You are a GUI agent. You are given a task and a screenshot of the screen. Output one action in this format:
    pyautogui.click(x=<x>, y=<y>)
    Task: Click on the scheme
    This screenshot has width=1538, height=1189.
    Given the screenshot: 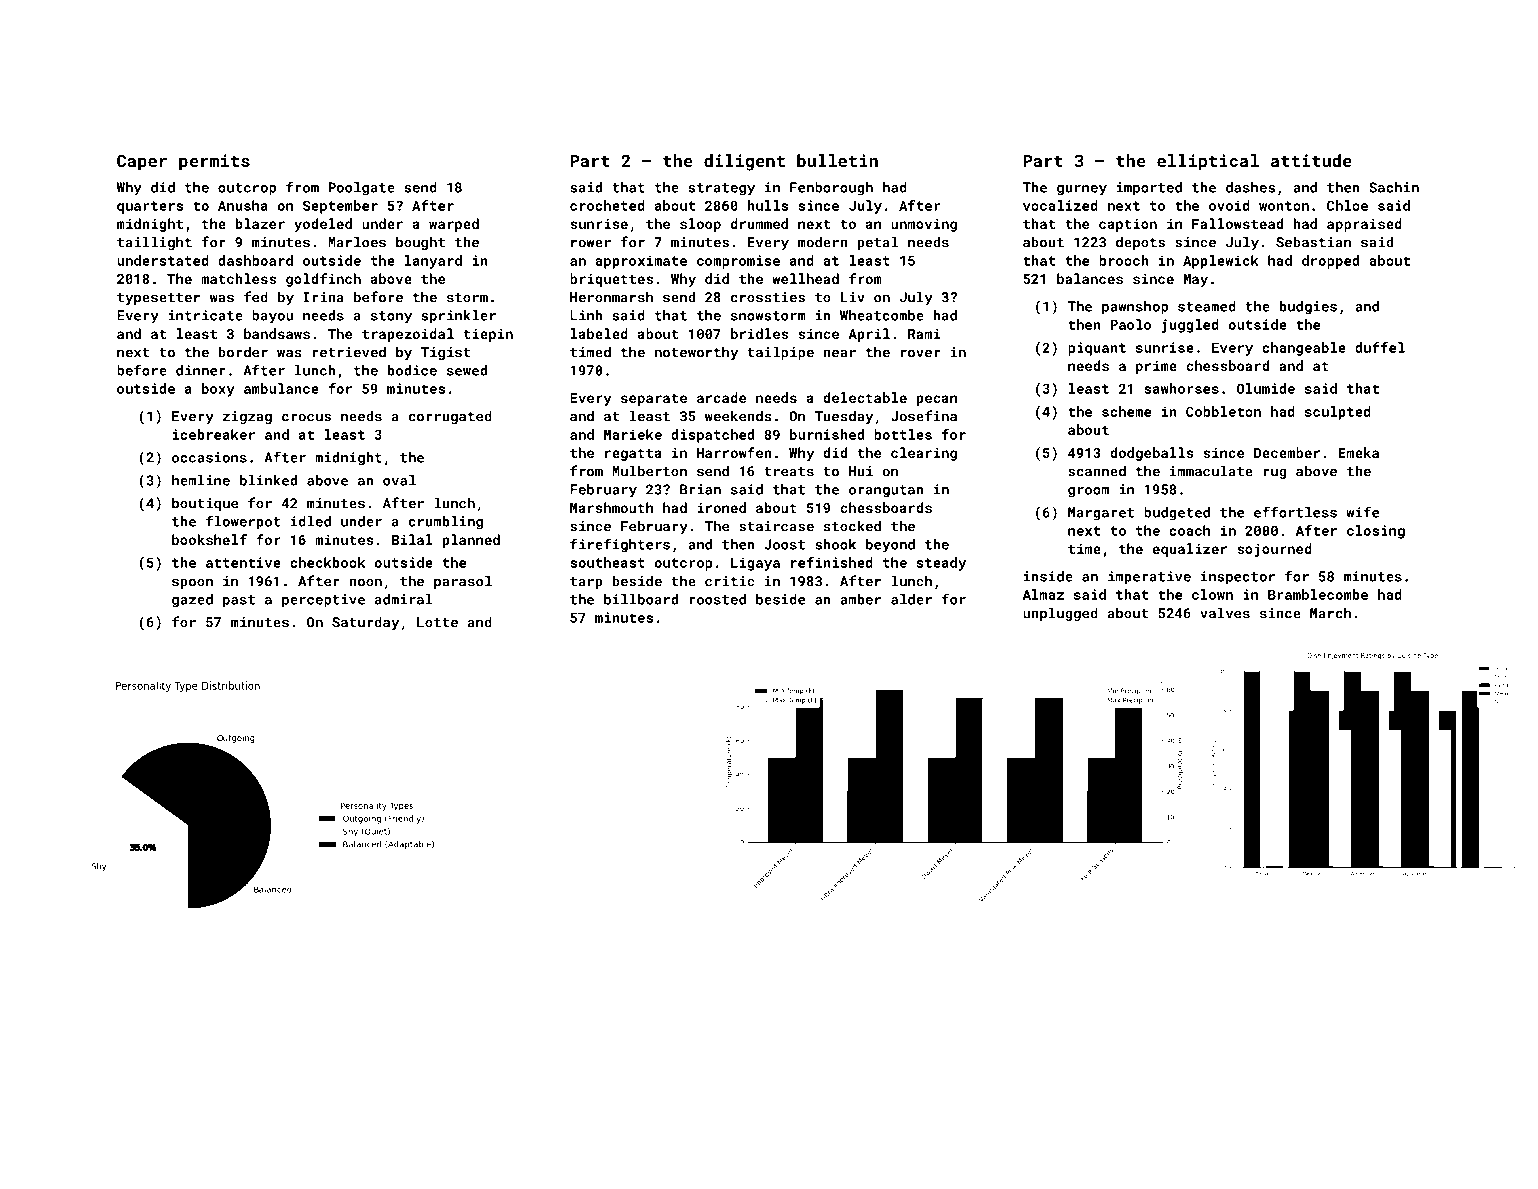 What is the action you would take?
    pyautogui.click(x=1126, y=411)
